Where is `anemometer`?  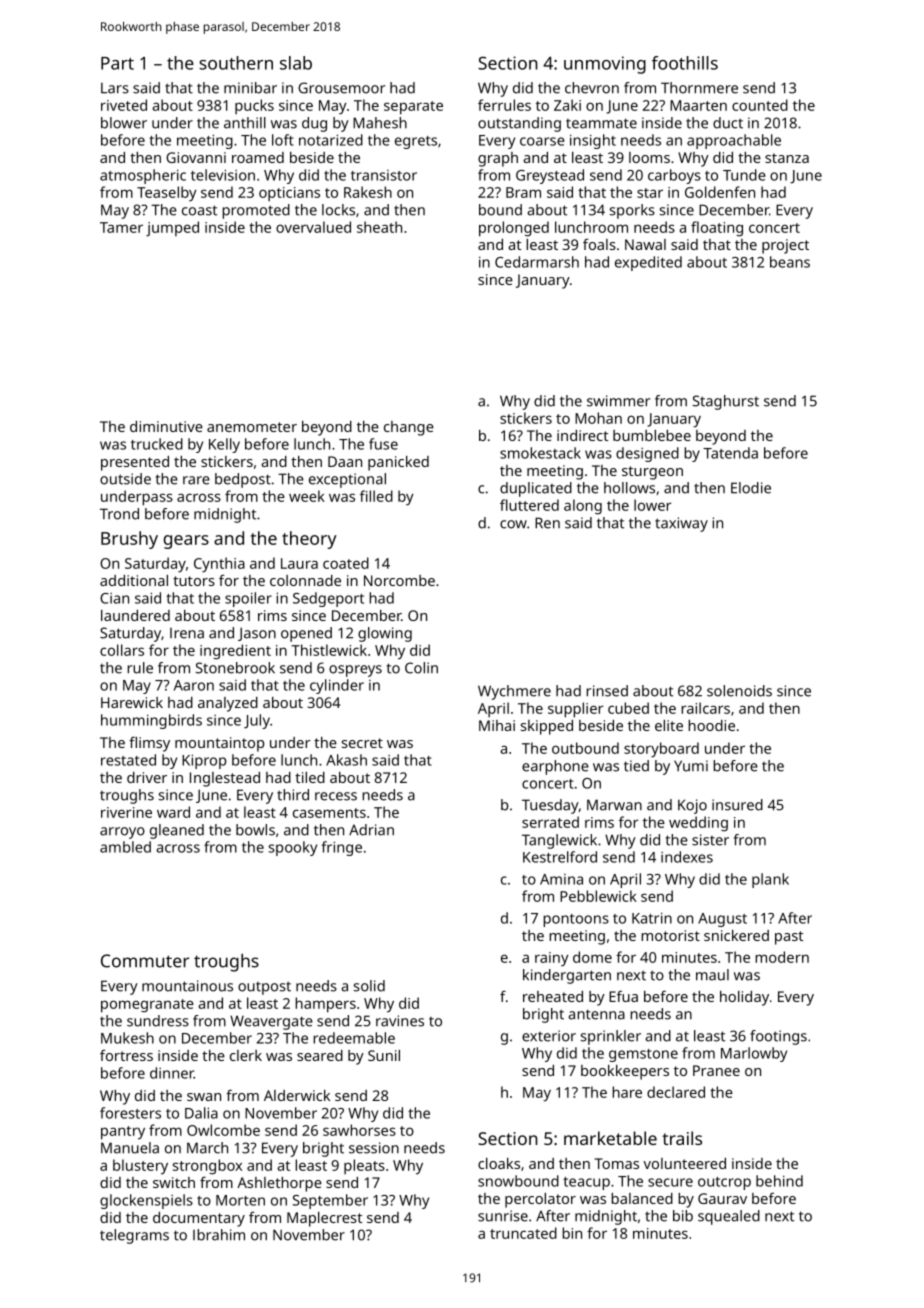
anemometer is located at coordinates (252, 427).
